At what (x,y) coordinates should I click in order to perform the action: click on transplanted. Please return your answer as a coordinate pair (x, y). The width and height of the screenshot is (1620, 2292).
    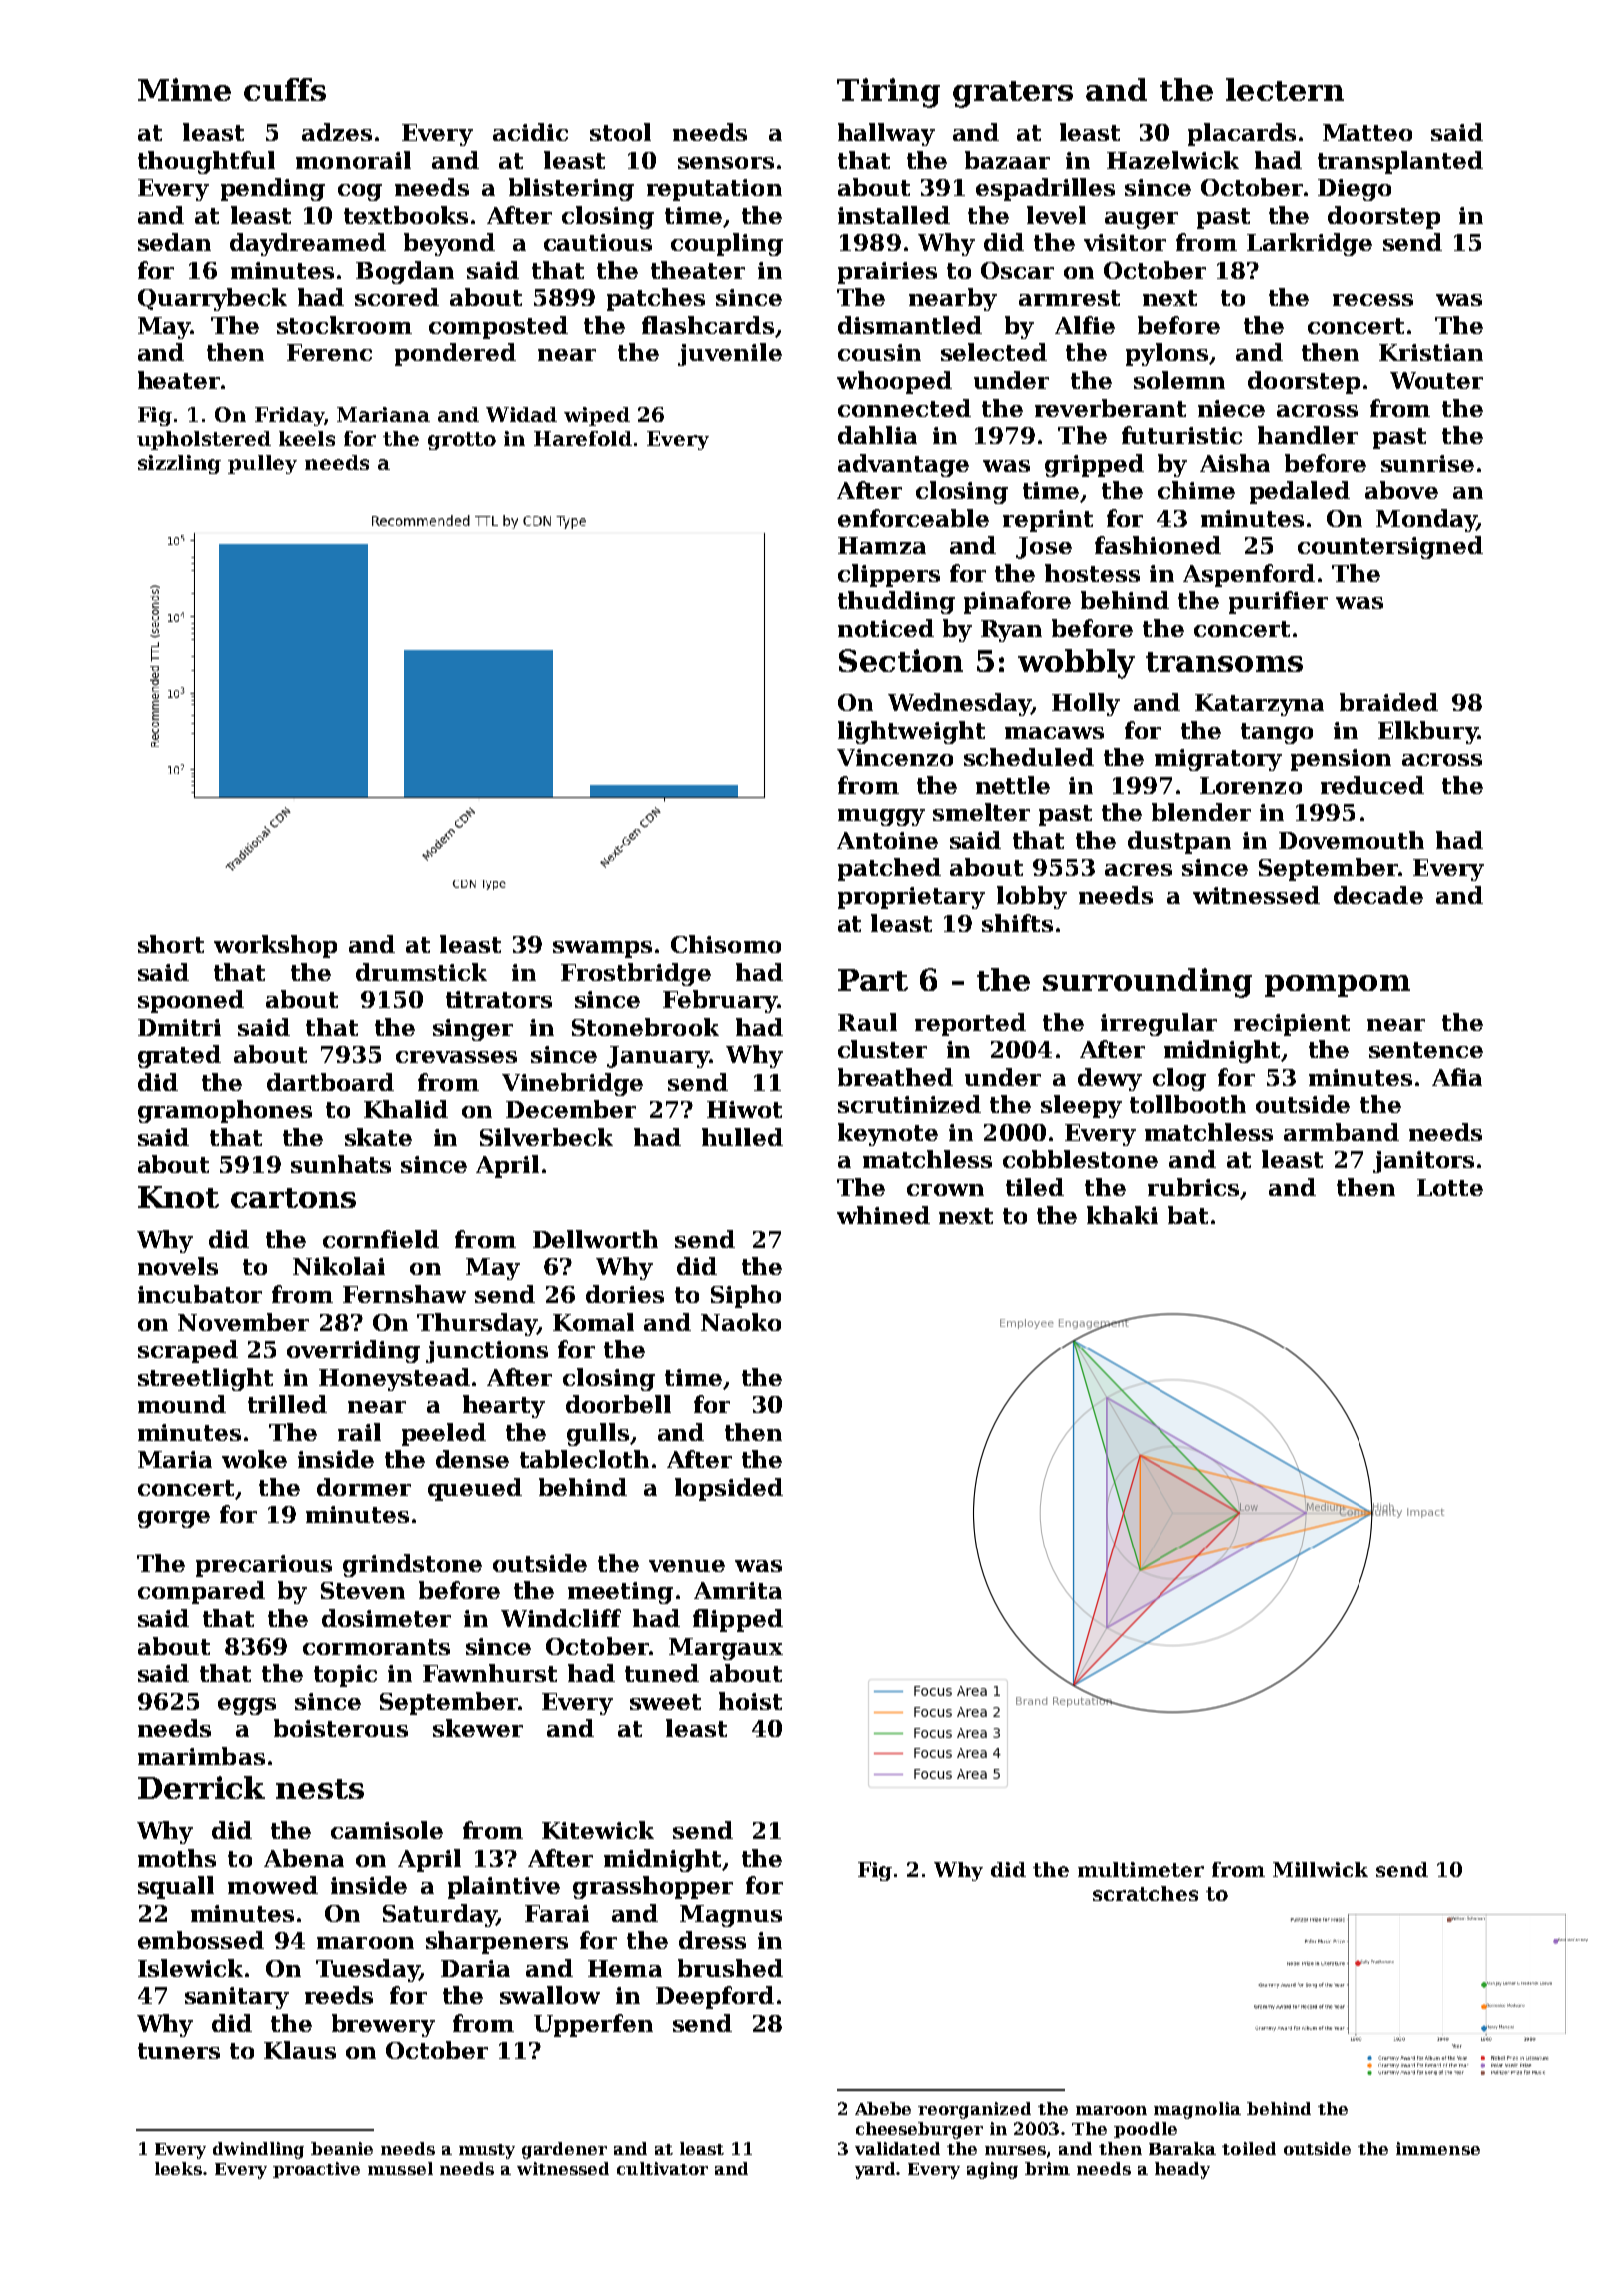
    Looking at the image, I should click on (1400, 162).
